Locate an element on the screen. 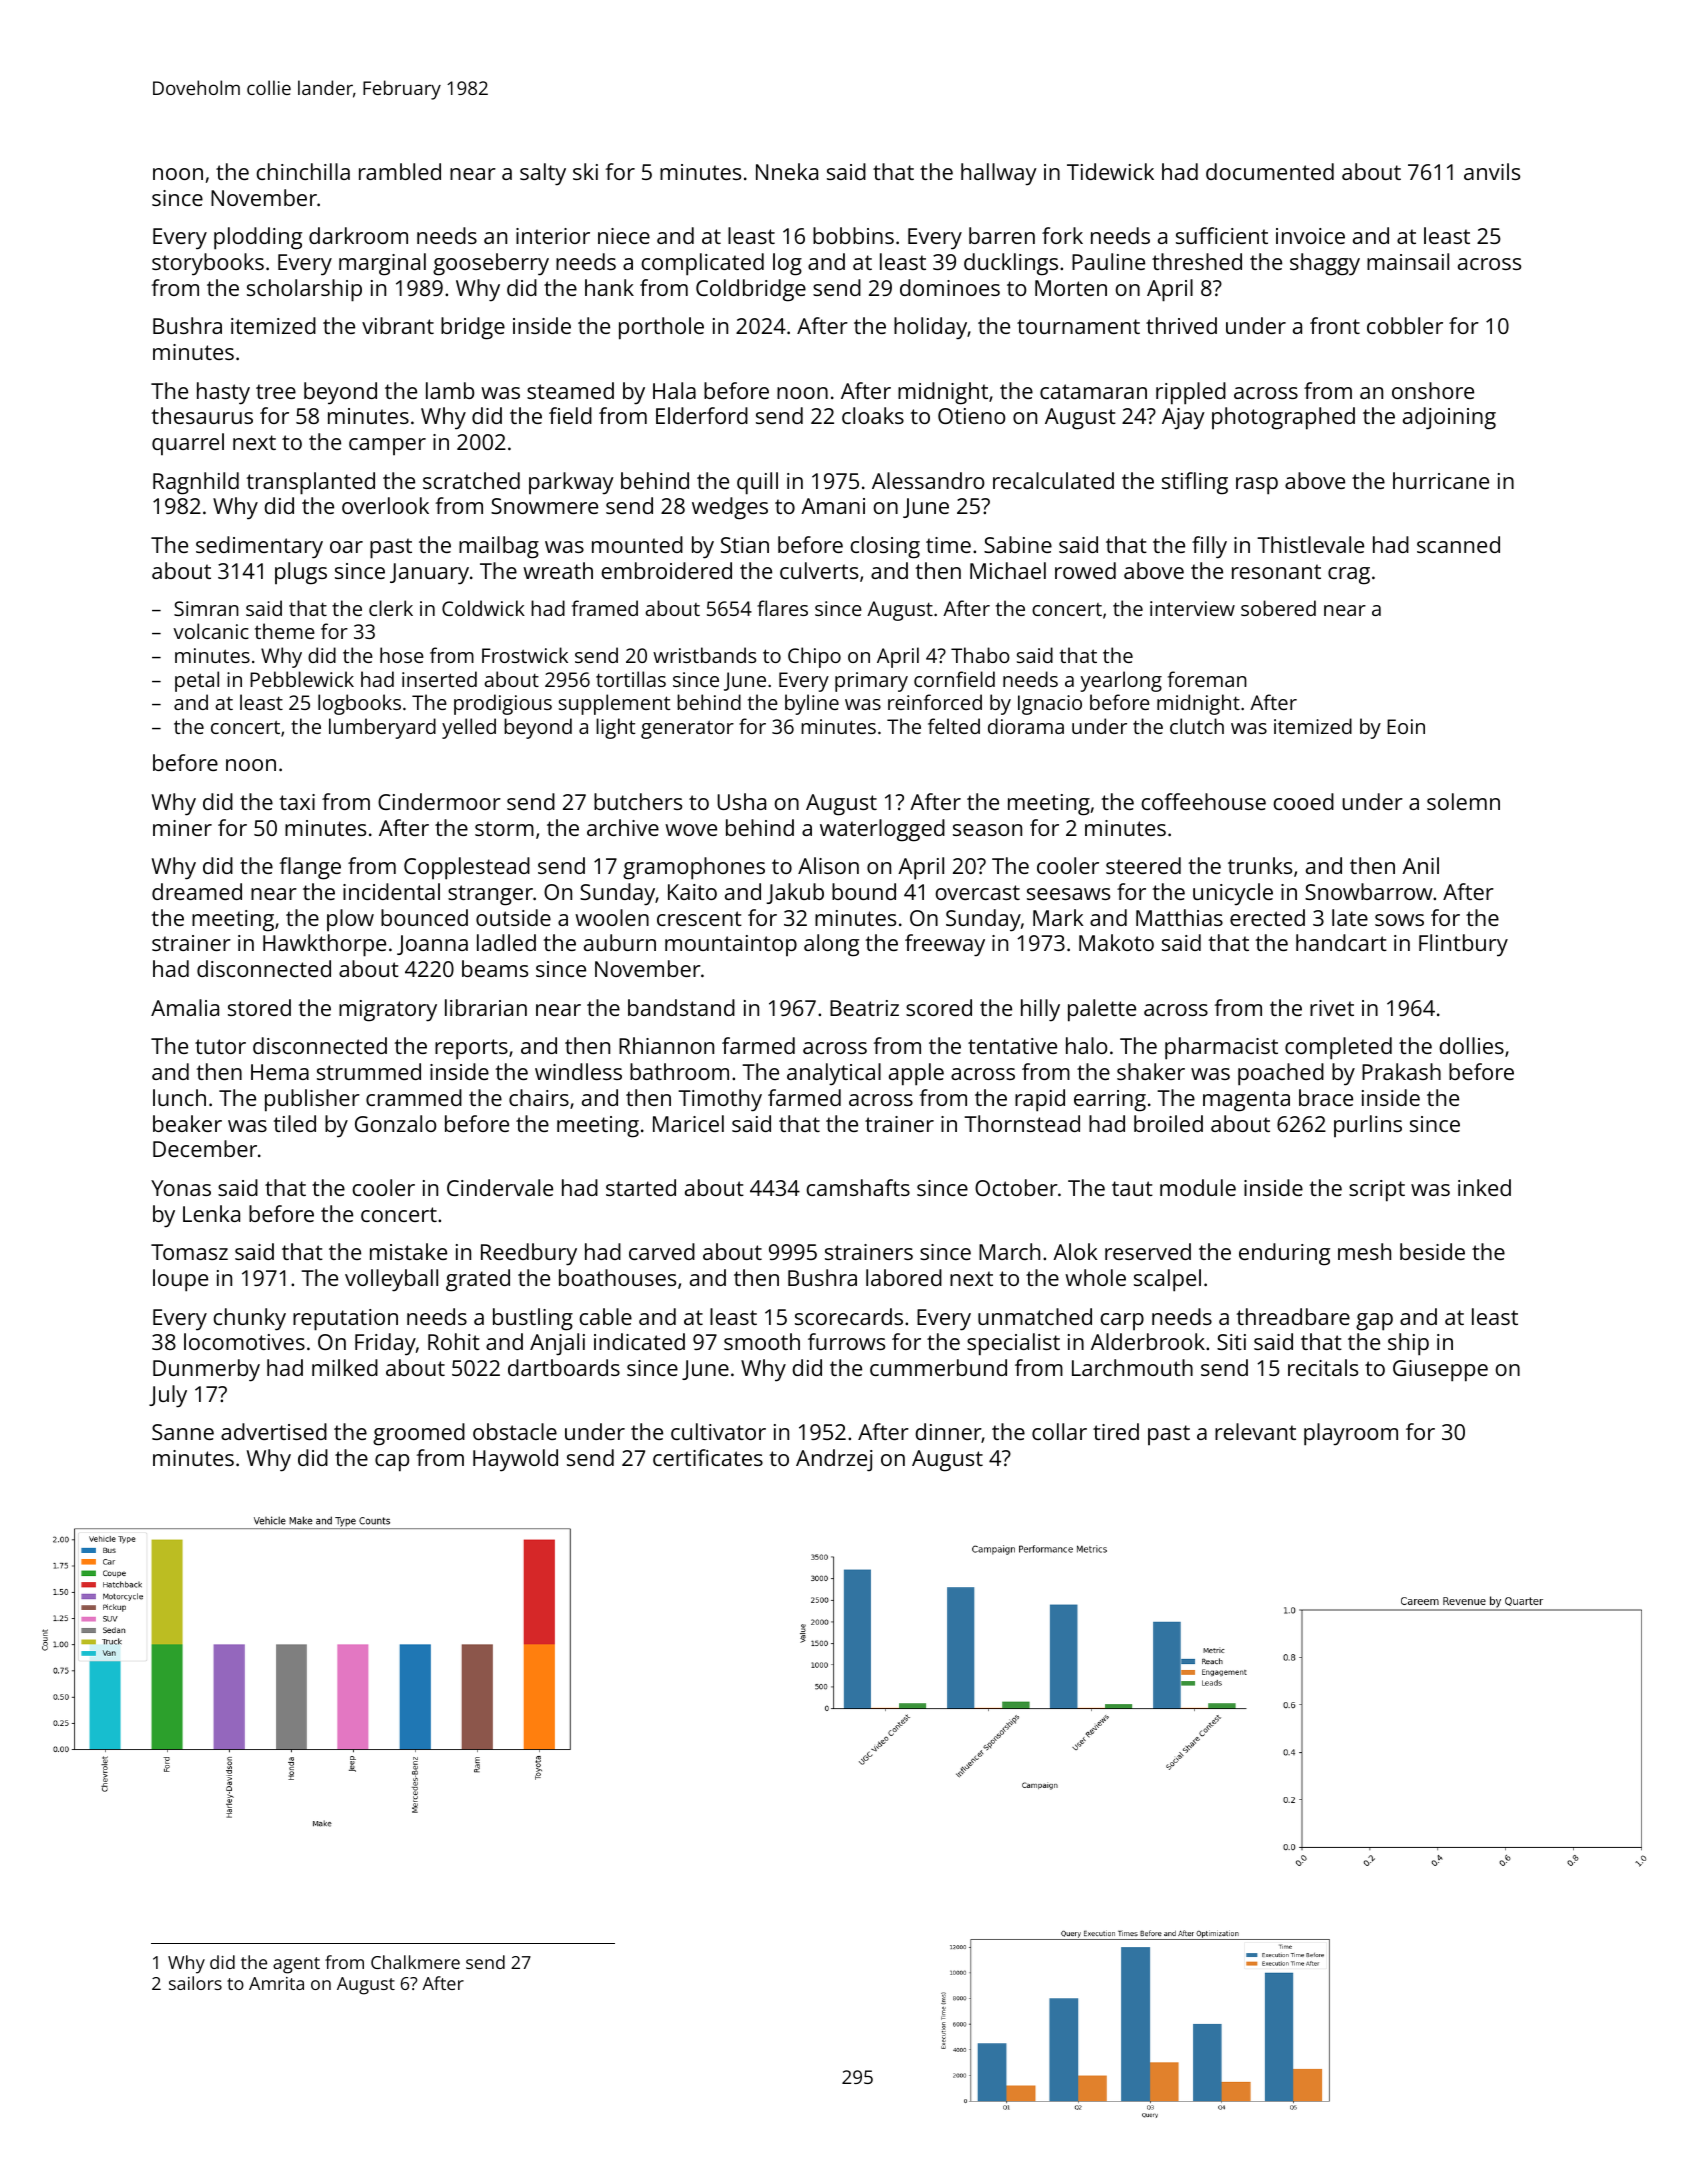 The height and width of the screenshot is (2178, 1683). storybooks is located at coordinates (208, 264).
